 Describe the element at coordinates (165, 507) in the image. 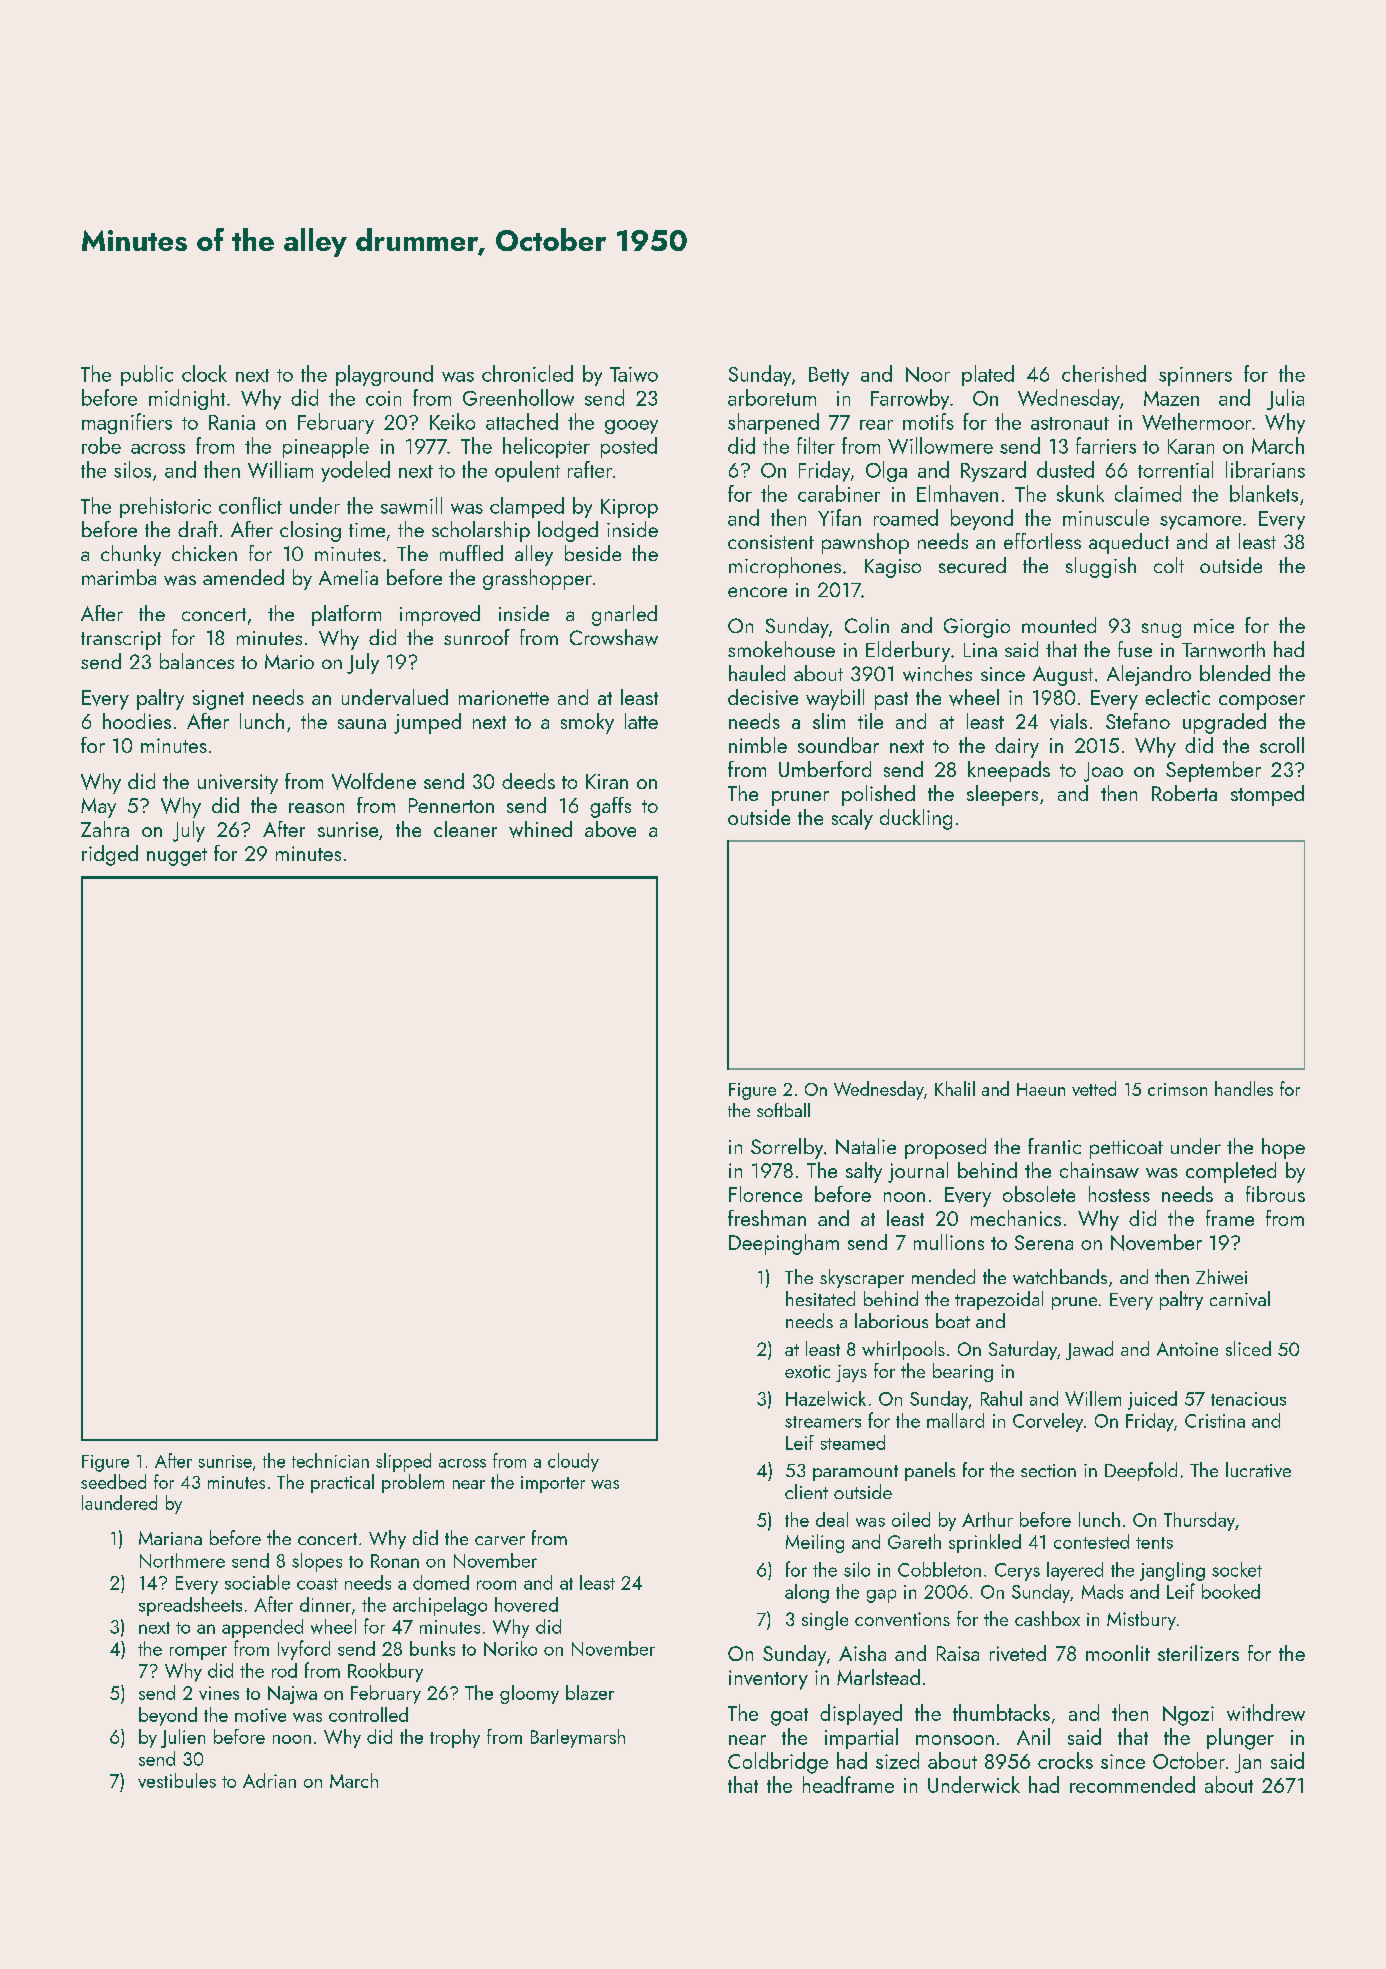

I see `prehistoric` at that location.
